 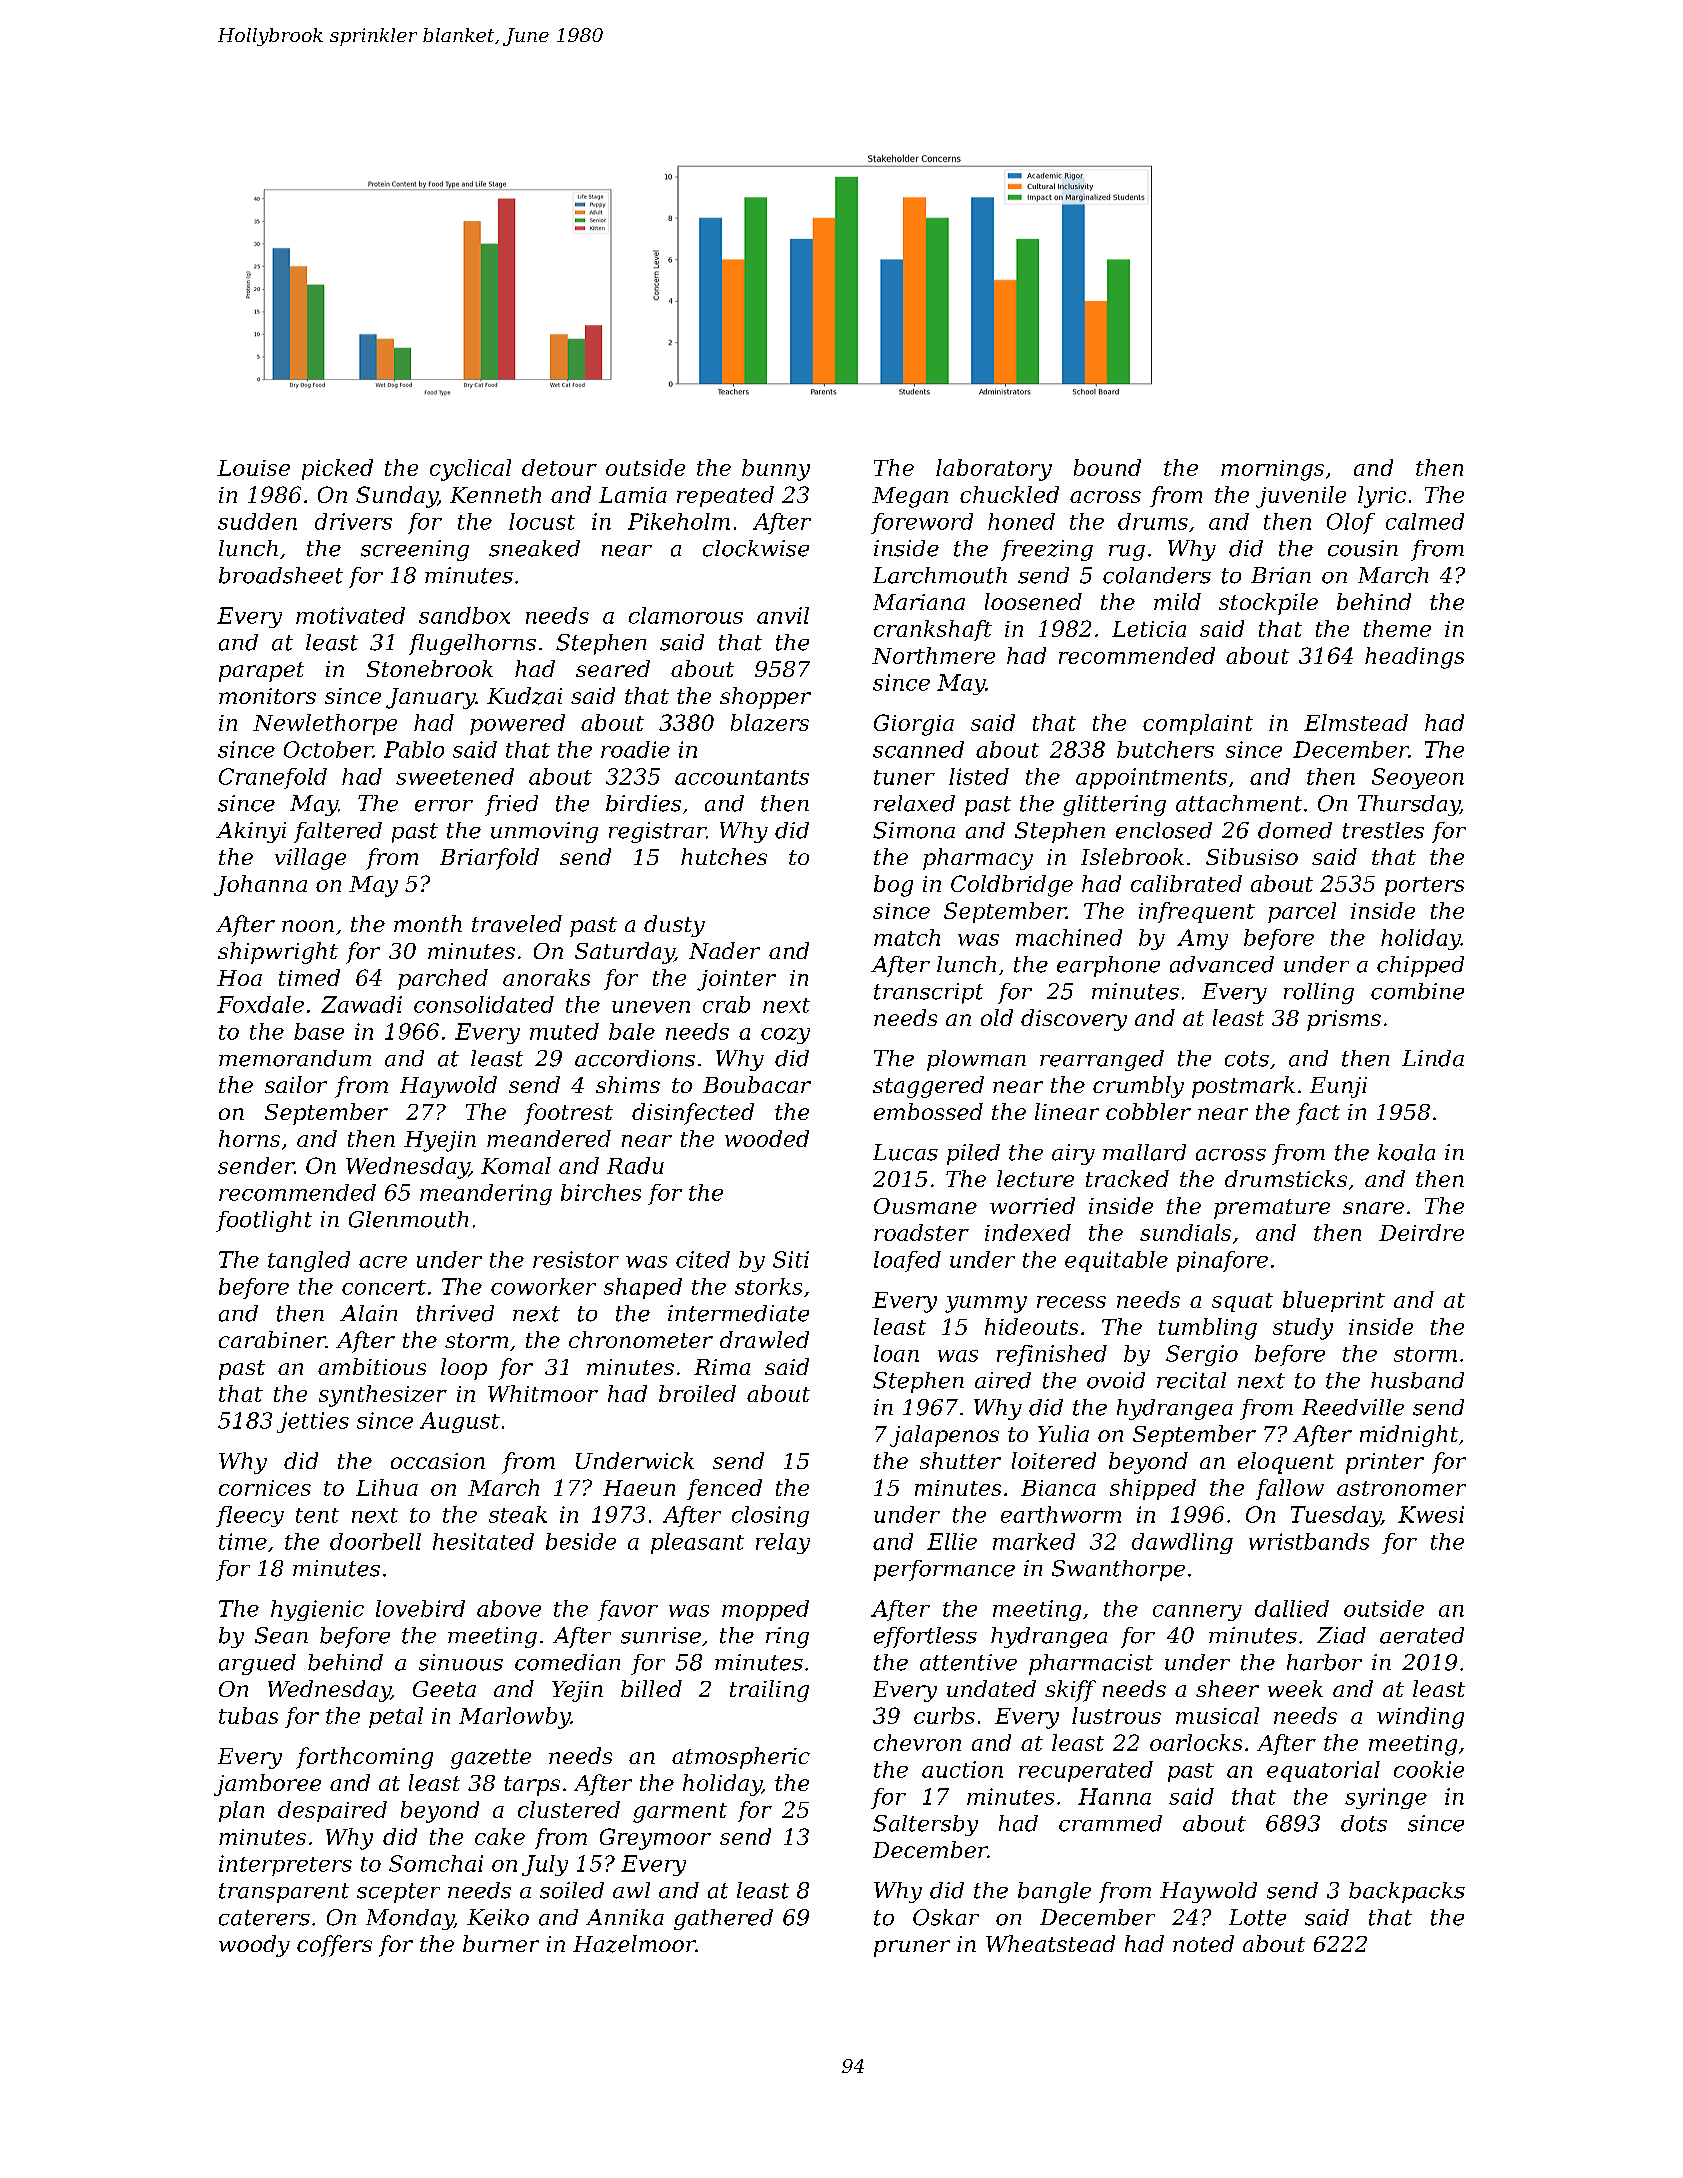 What do you see at coordinates (978, 859) in the screenshot?
I see `pharmacy` at bounding box center [978, 859].
